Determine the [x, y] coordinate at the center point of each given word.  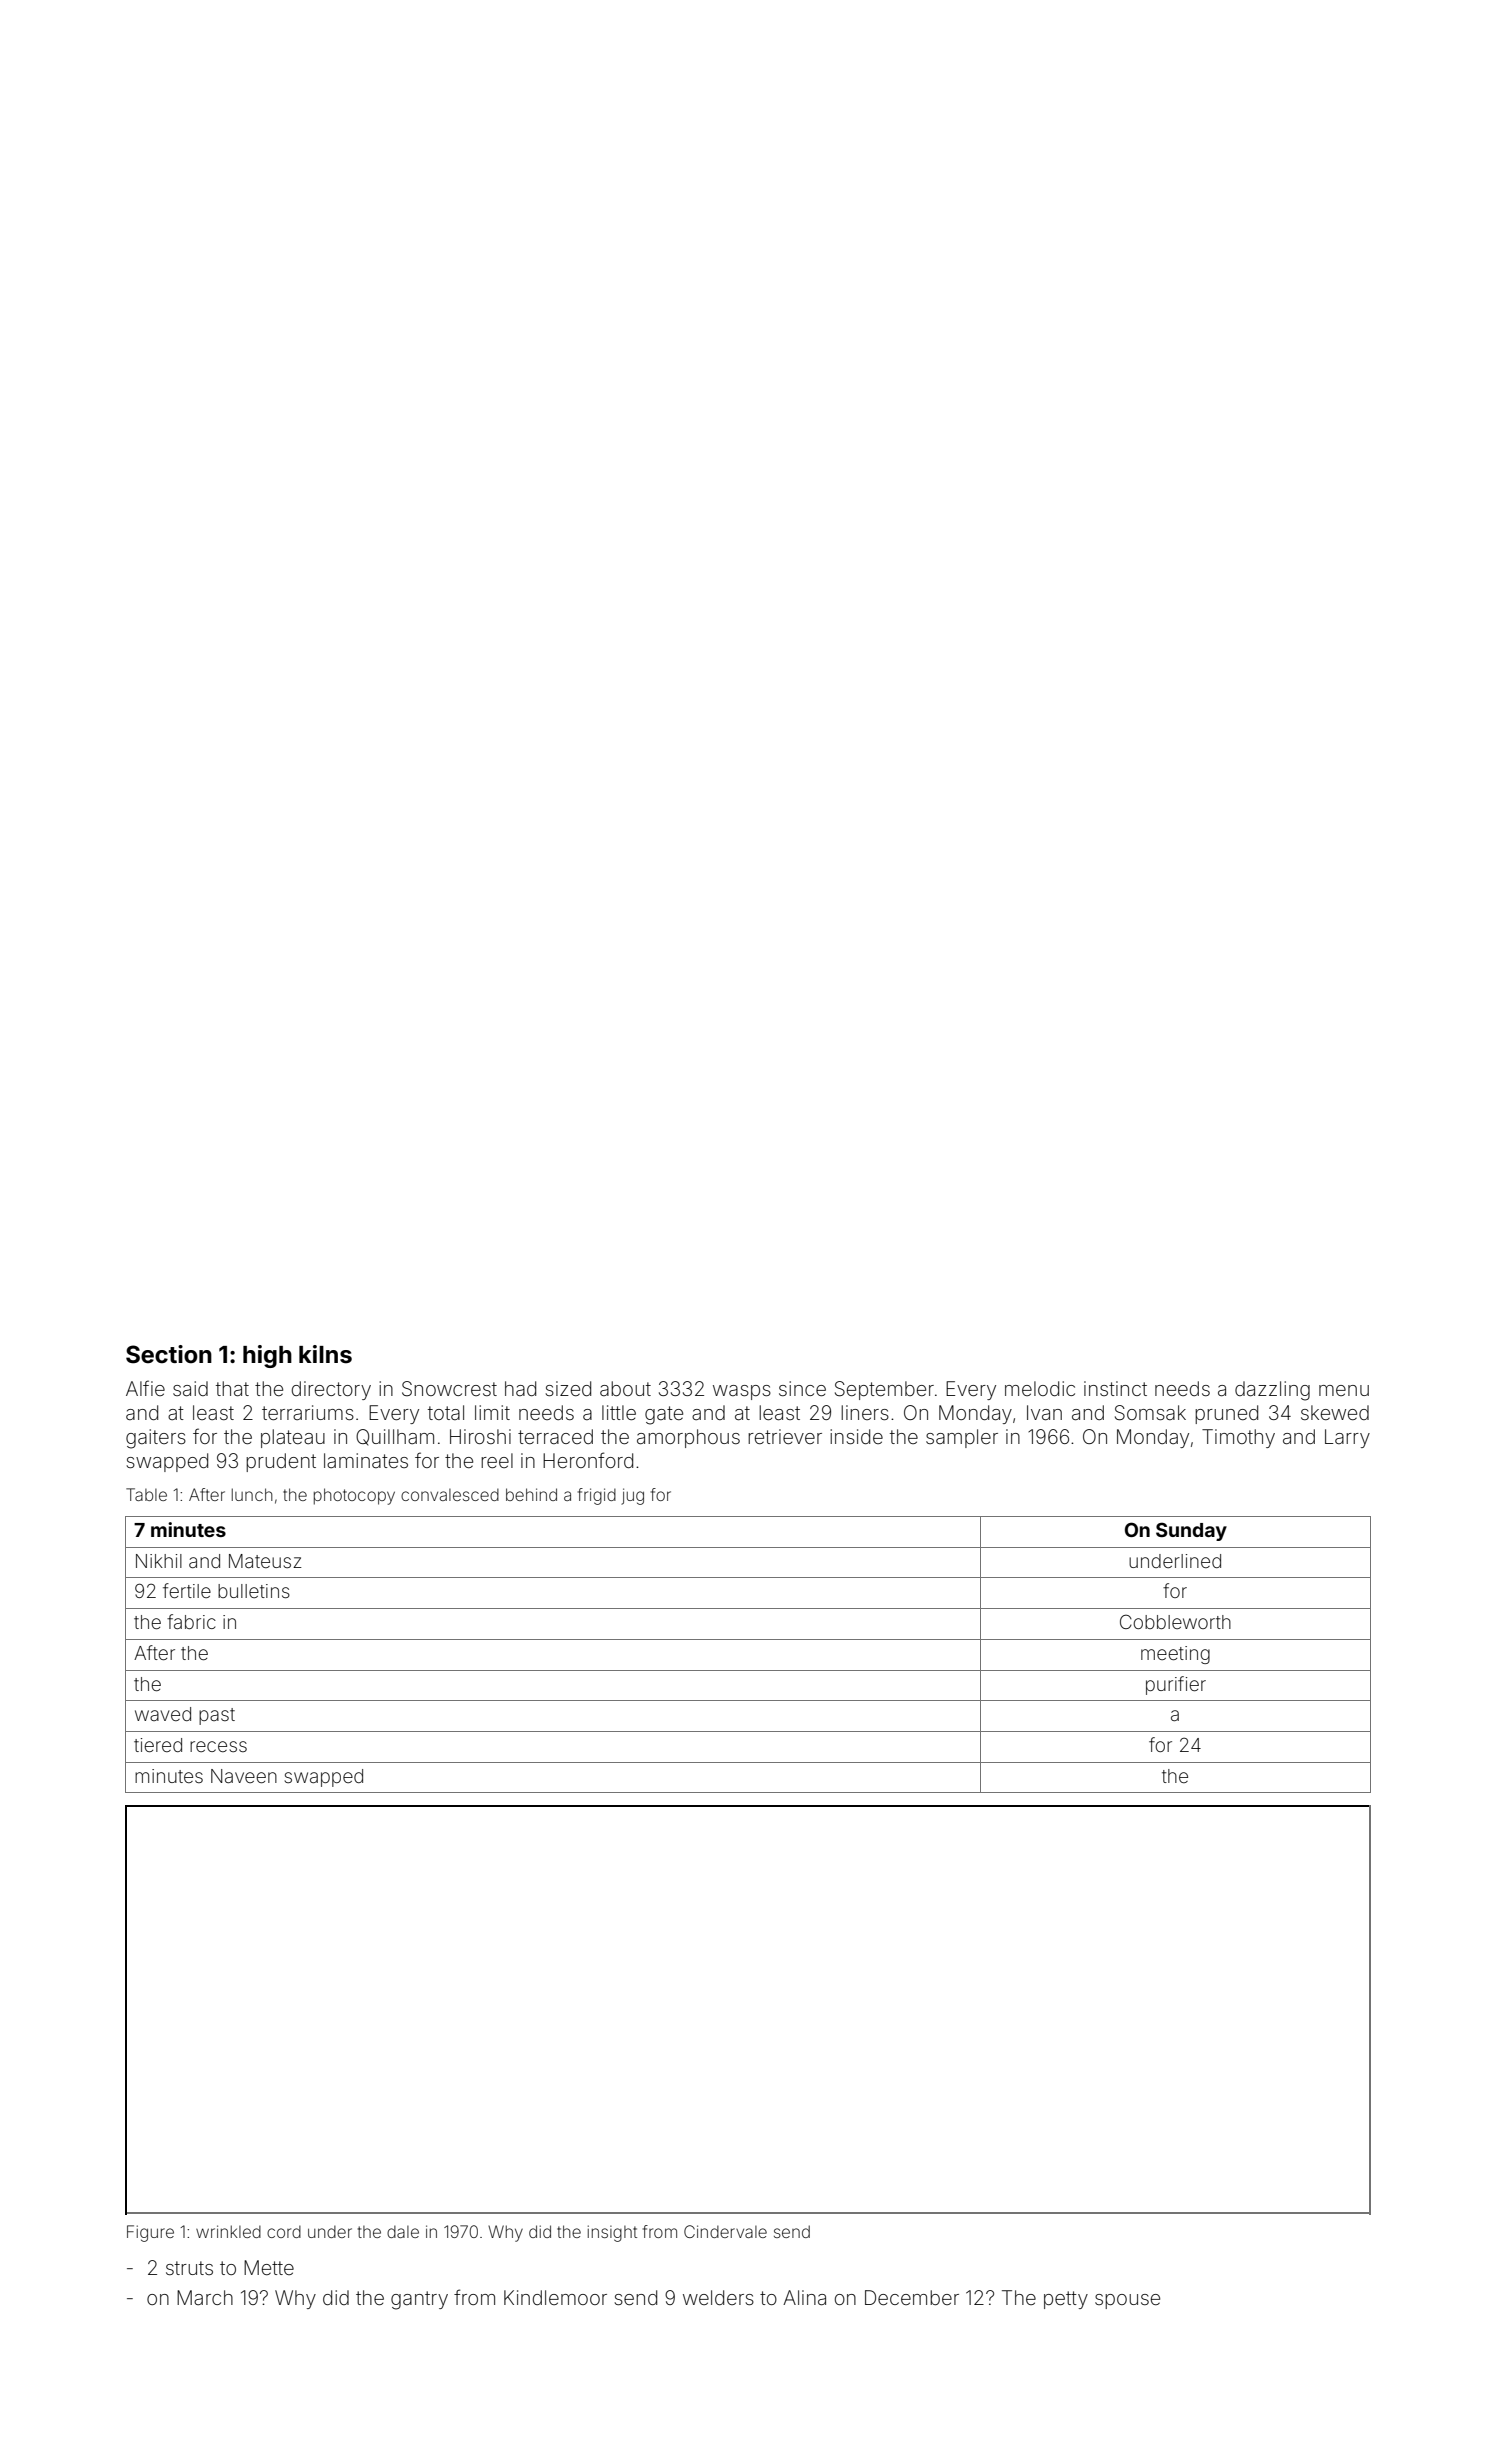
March [205, 2297]
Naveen [244, 1776]
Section [169, 1354]
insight [612, 2233]
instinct [1115, 1388]
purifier [1176, 1685]
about [625, 1388]
